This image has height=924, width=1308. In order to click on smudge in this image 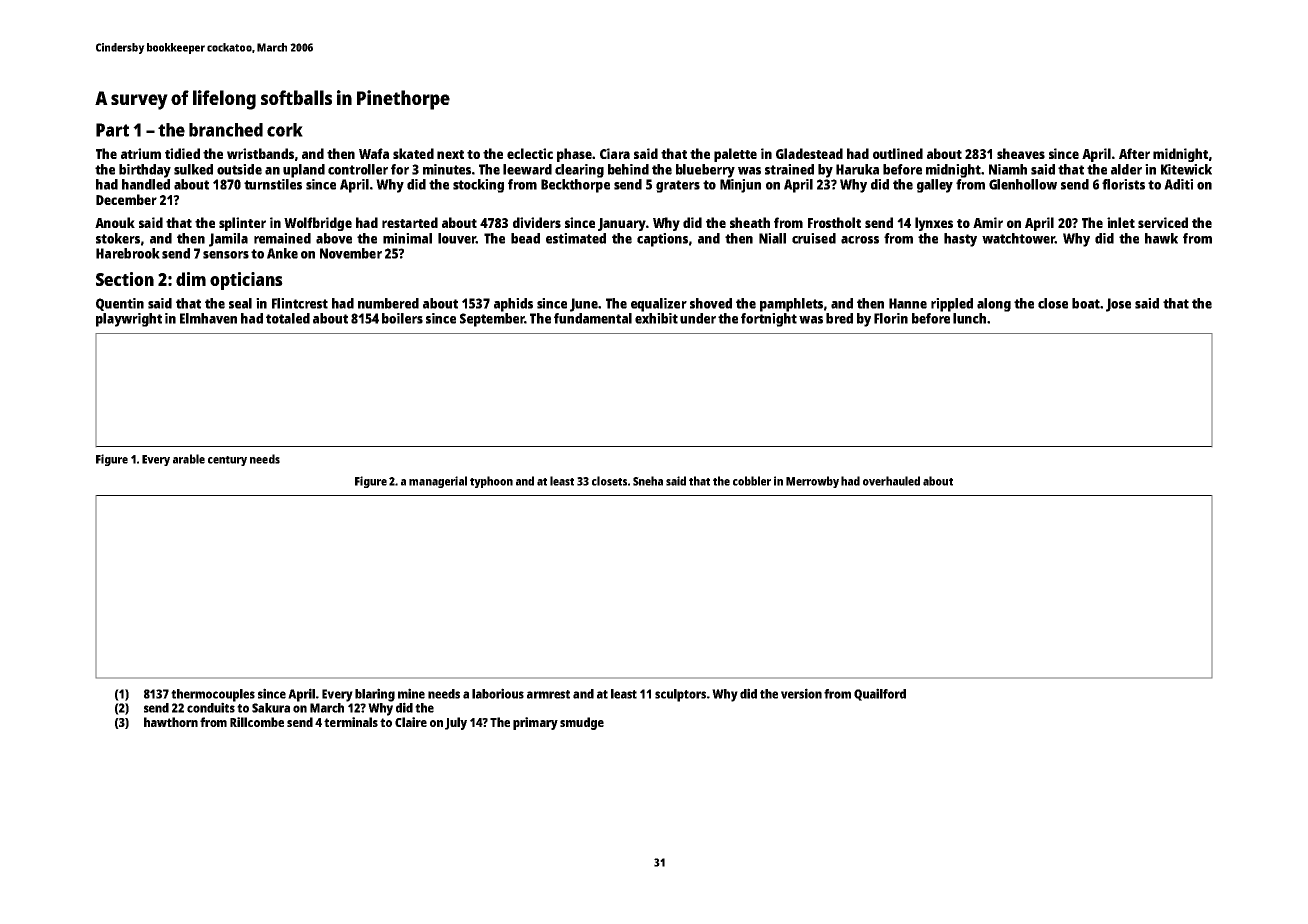, I will do `click(582, 723)`.
